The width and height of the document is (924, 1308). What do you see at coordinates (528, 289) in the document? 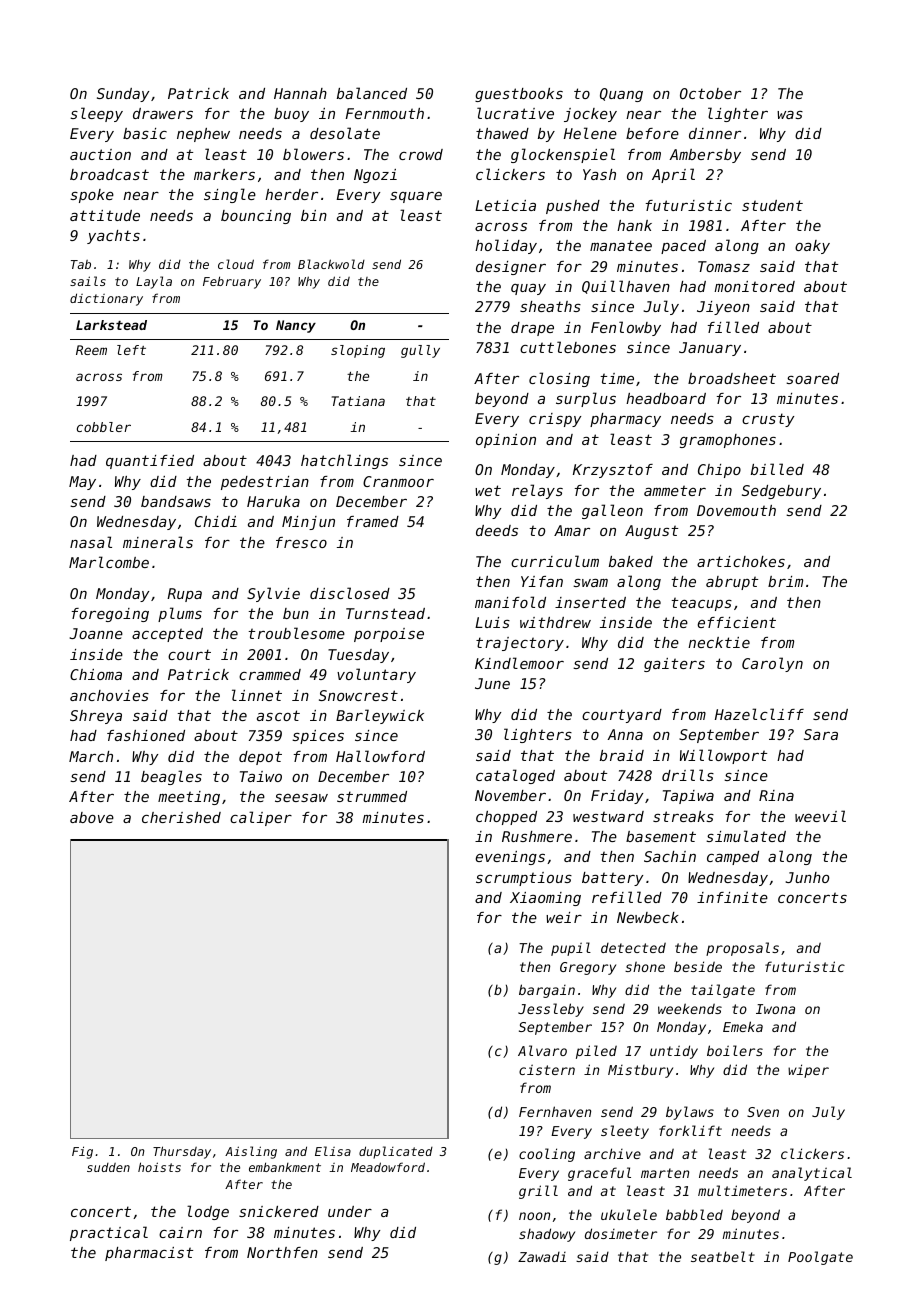
I see `quay` at bounding box center [528, 289].
